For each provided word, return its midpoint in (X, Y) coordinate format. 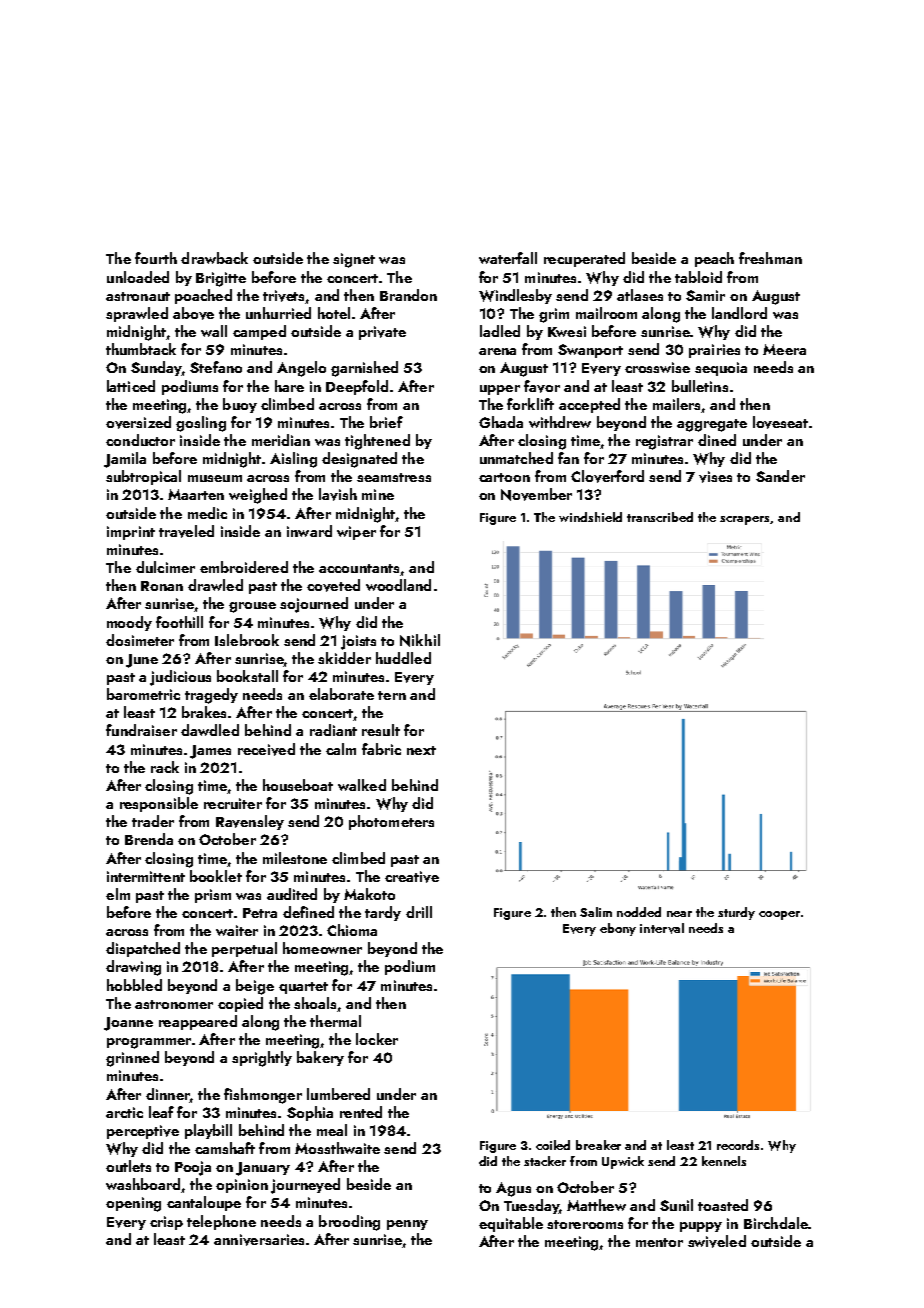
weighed (258, 496)
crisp (166, 1223)
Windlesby (515, 296)
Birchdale (776, 1223)
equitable (511, 1224)
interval (662, 928)
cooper (779, 915)
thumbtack (141, 349)
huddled (403, 658)
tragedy (211, 696)
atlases (640, 295)
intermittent (146, 876)
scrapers (745, 520)
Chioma (352, 930)
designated (359, 460)
